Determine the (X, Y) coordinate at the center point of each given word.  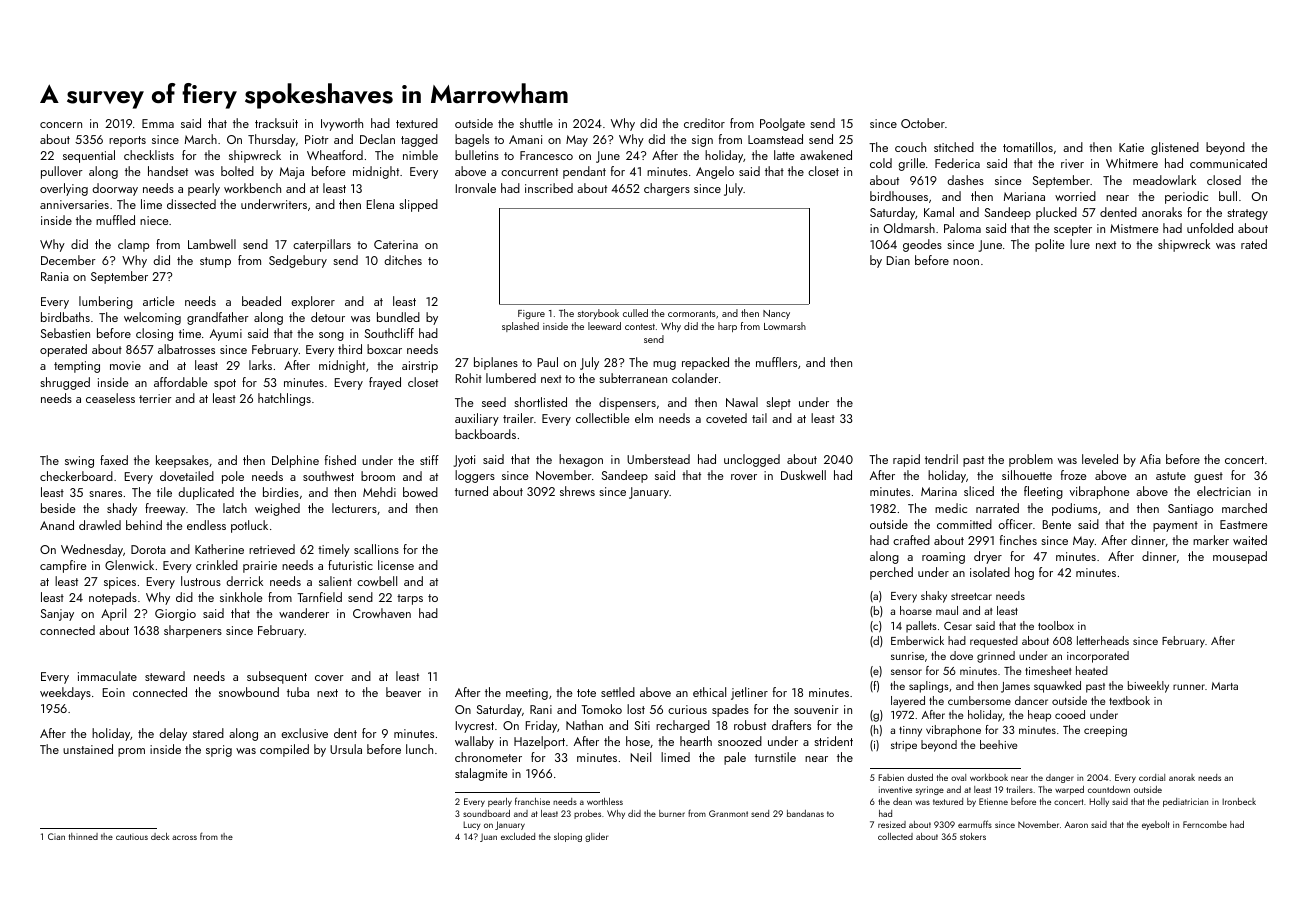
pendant (584, 172)
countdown (1109, 789)
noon (966, 262)
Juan (488, 837)
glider (596, 837)
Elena (380, 204)
